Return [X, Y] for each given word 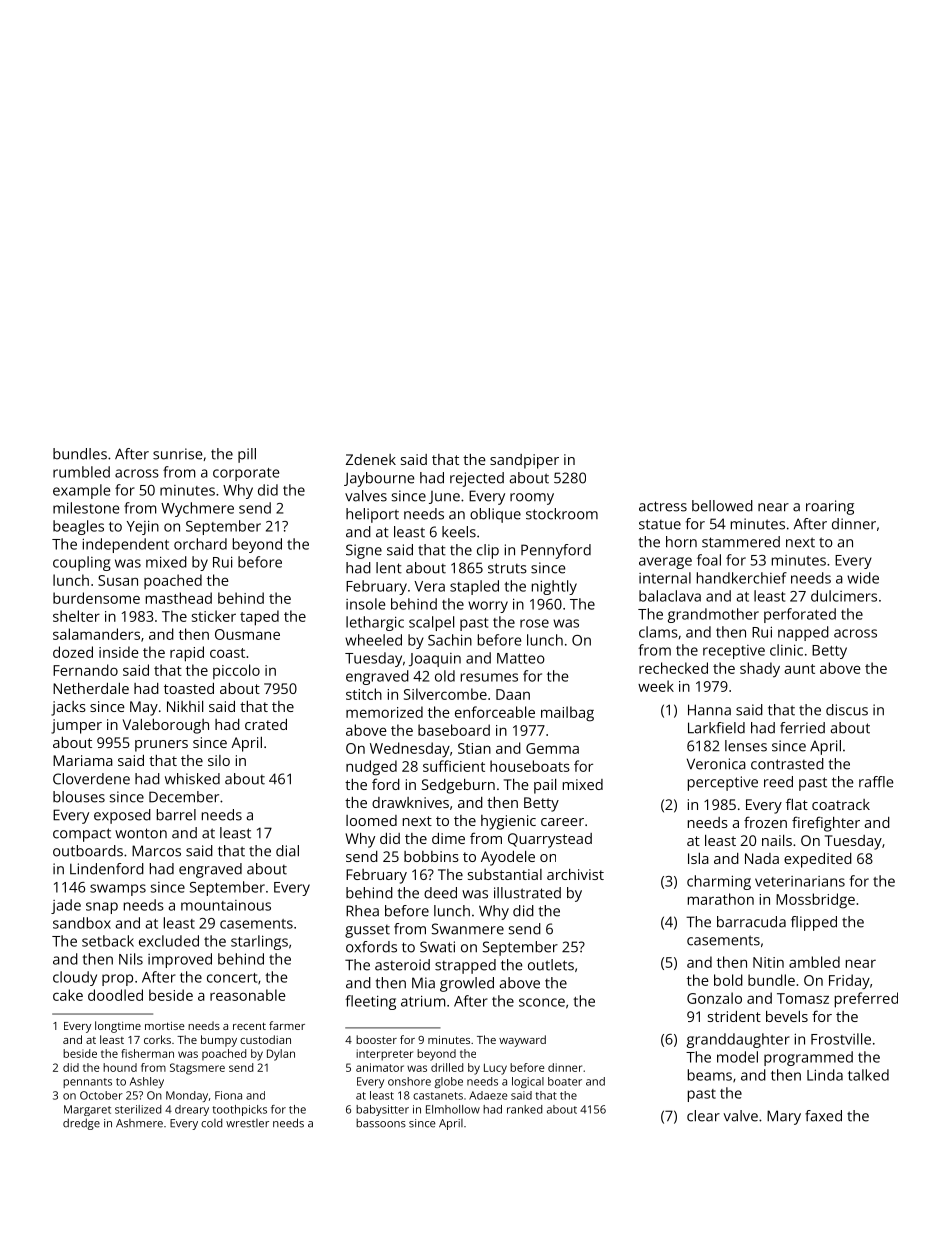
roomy [532, 499]
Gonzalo [714, 998]
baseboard [454, 730]
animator [380, 1067]
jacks [68, 708]
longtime [118, 1027]
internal [665, 578]
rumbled [81, 472]
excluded [169, 941]
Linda [825, 1075]
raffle [876, 782]
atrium [423, 1001]
